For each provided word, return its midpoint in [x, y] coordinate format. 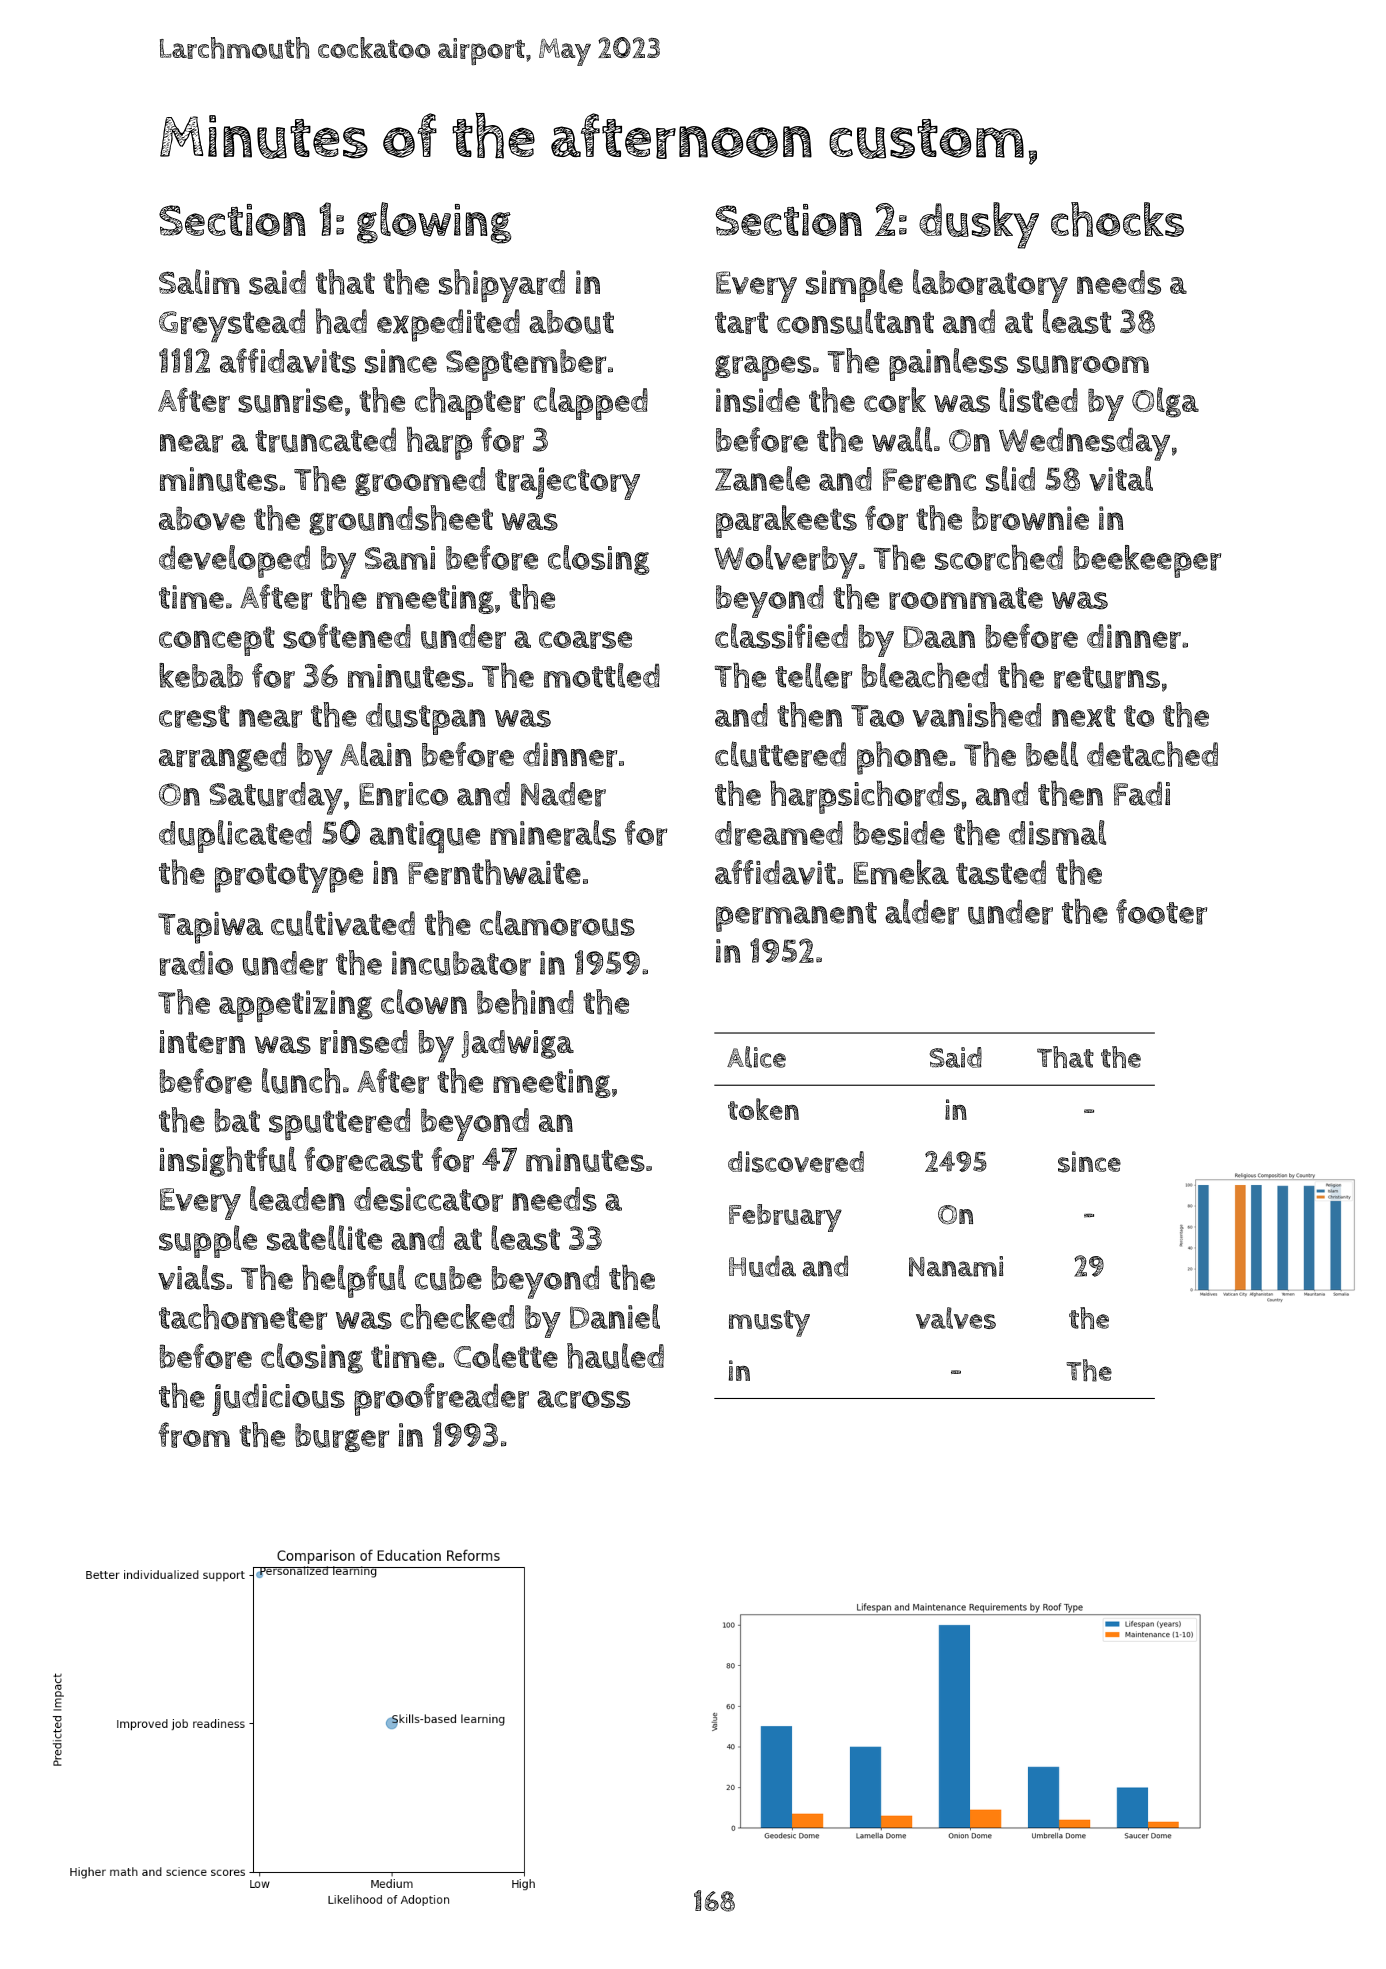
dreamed [779, 833]
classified [781, 636]
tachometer [243, 1317]
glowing [434, 223]
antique [425, 837]
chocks [1117, 219]
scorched [999, 558]
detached [1152, 754]
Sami [400, 558]
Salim [199, 281]
